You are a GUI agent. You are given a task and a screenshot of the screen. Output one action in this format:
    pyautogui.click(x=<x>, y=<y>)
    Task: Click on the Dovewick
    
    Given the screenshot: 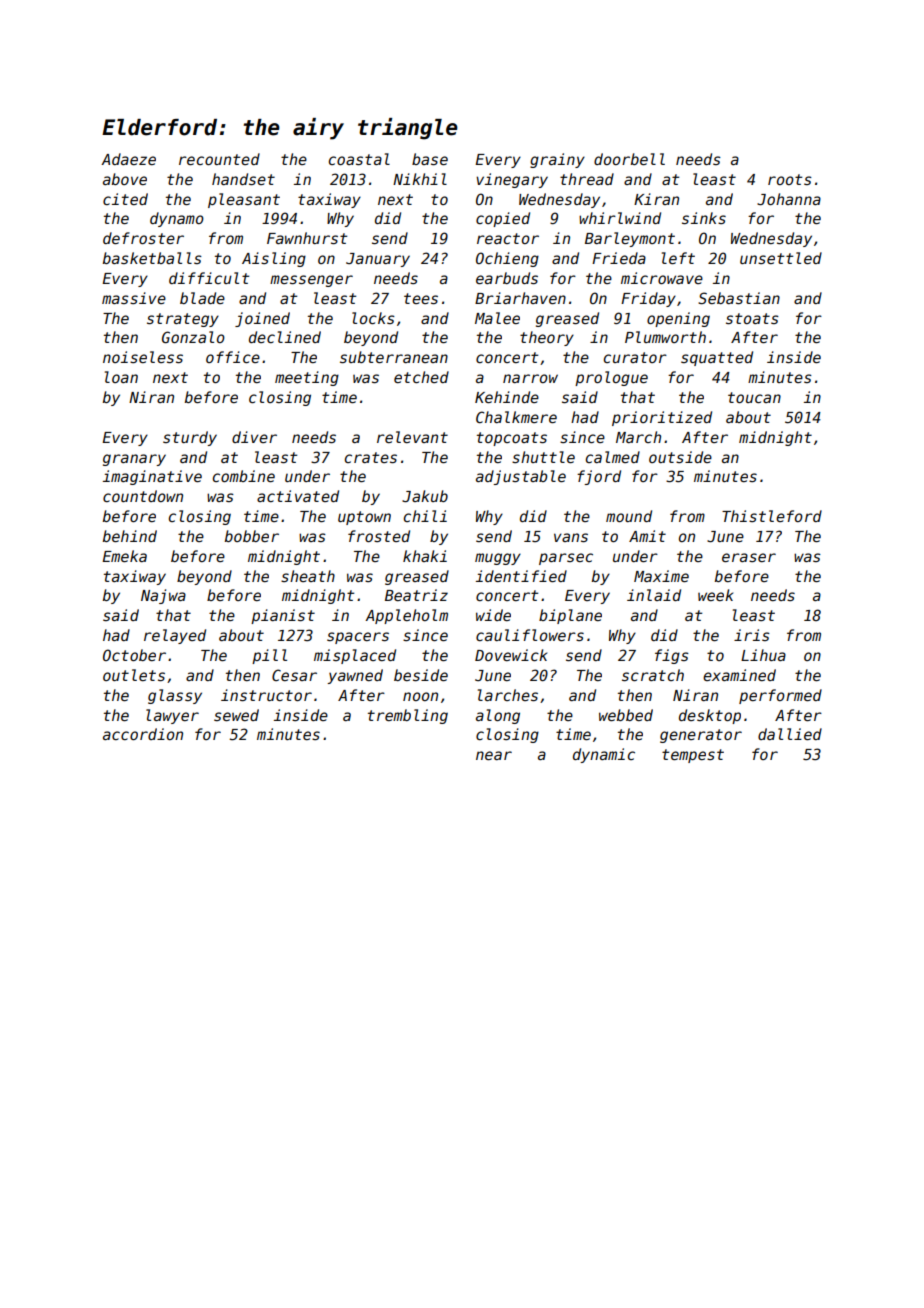 What is the action you would take?
    pyautogui.click(x=511, y=655)
